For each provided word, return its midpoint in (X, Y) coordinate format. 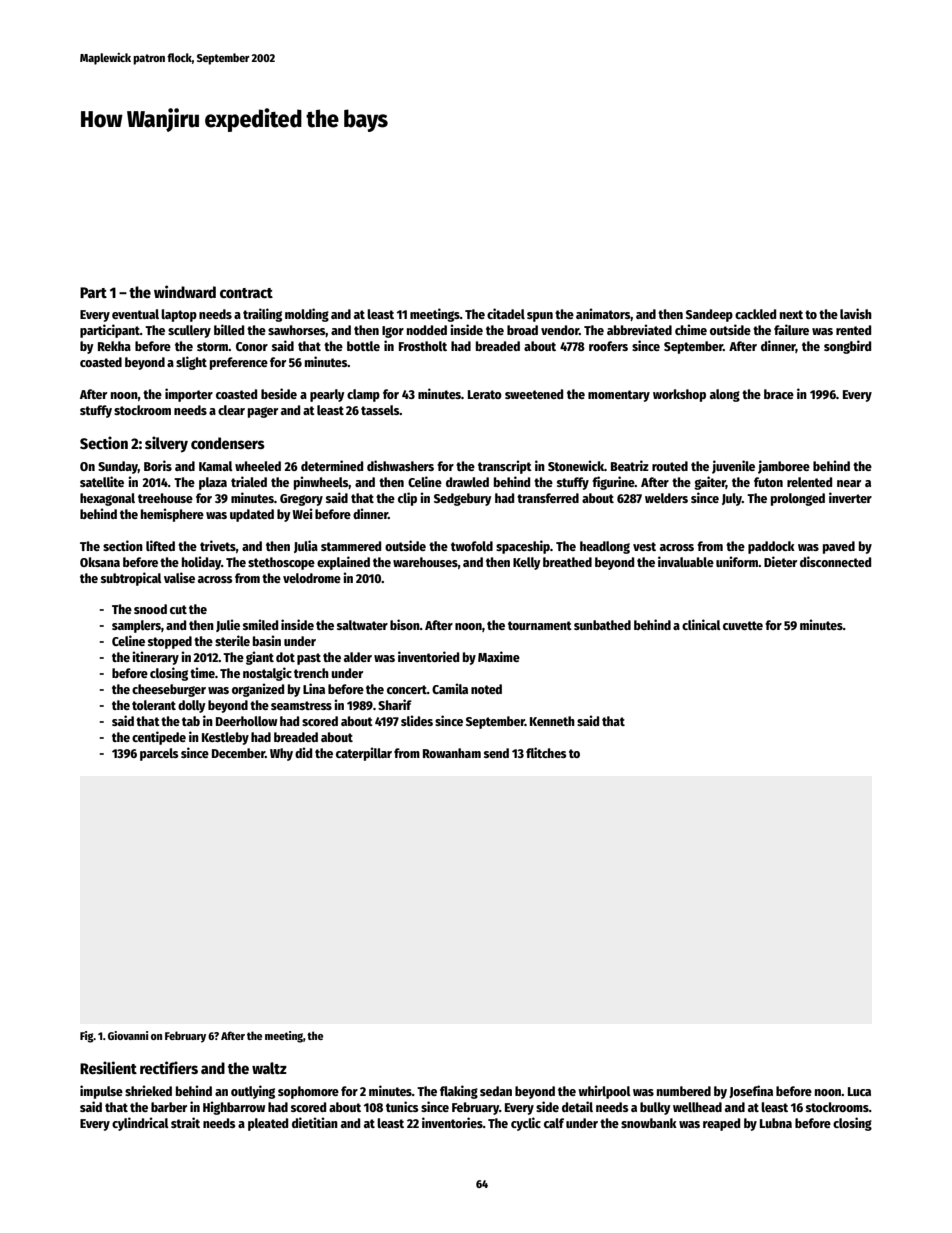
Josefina (751, 1091)
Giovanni (128, 1035)
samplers (136, 626)
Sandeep (709, 315)
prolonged (798, 499)
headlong (605, 547)
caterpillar (364, 754)
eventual (135, 314)
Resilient (108, 1067)
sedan (496, 1091)
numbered (684, 1091)
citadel (506, 313)
